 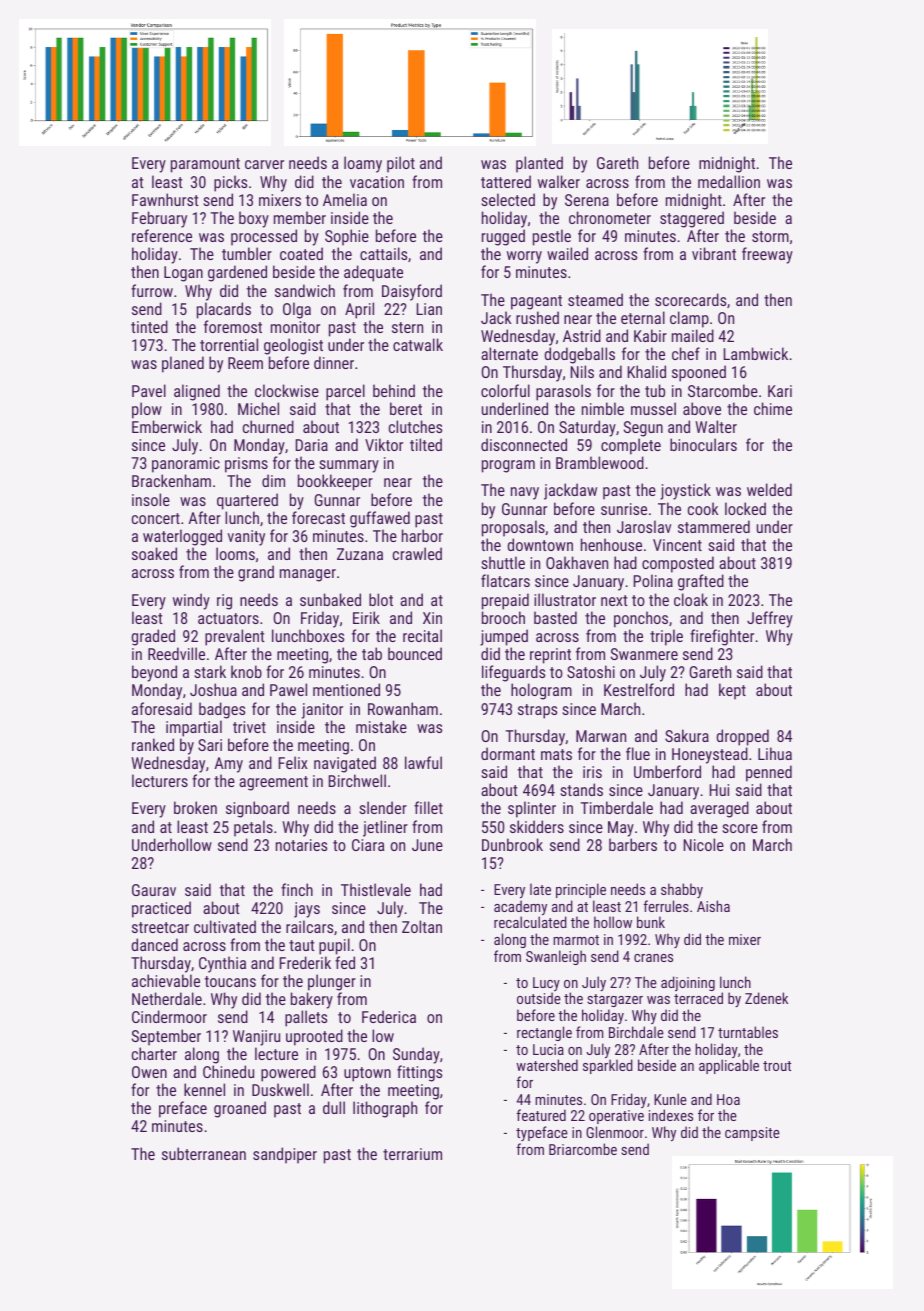 What do you see at coordinates (713, 906) in the page?
I see `Aisha` at bounding box center [713, 906].
